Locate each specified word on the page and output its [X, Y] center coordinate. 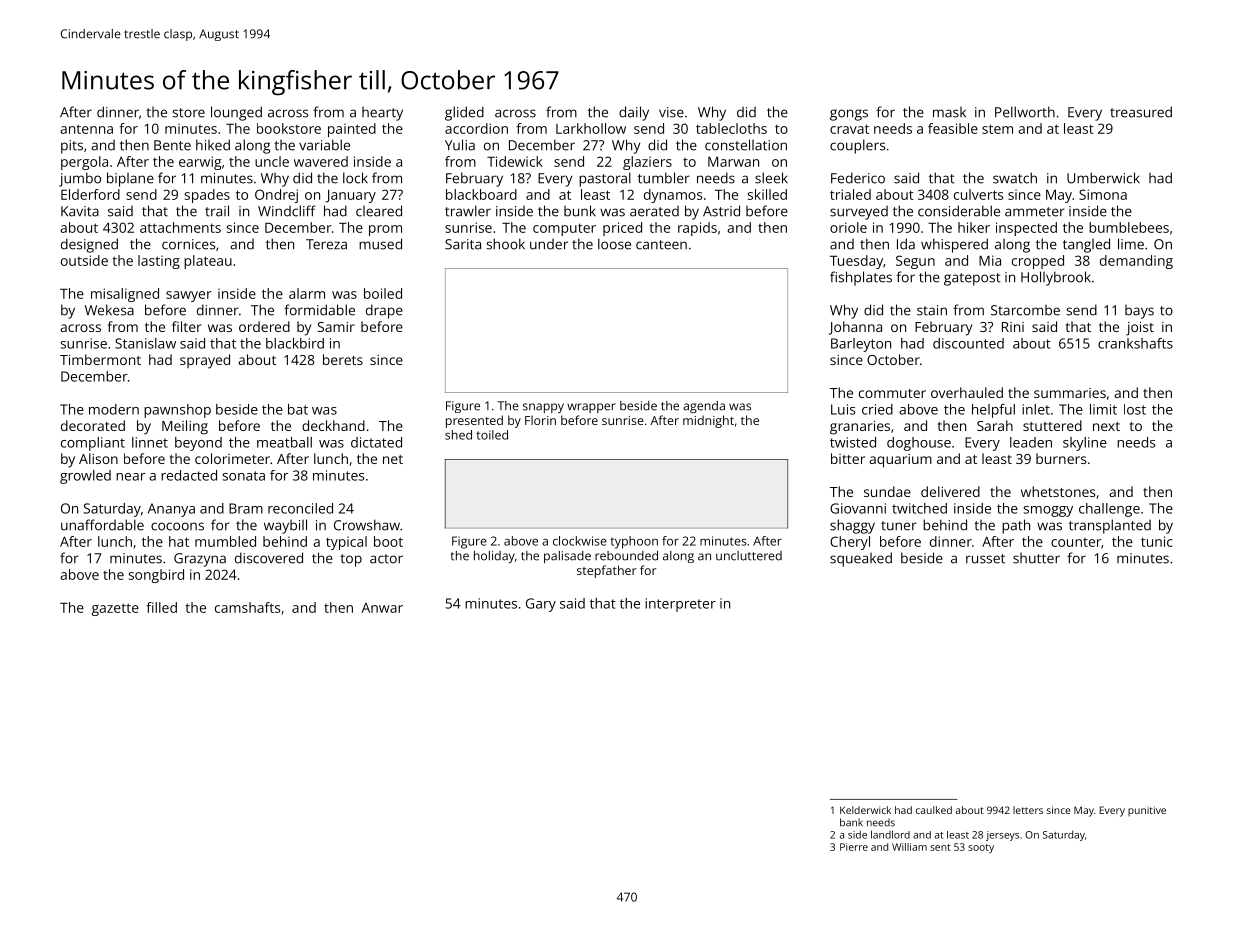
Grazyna [200, 560]
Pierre [854, 847]
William [909, 847]
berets [343, 359]
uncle [272, 161]
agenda [704, 407]
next [1106, 426]
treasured [1141, 112]
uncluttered [749, 556]
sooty [981, 848]
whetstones [1058, 491]
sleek [771, 178]
